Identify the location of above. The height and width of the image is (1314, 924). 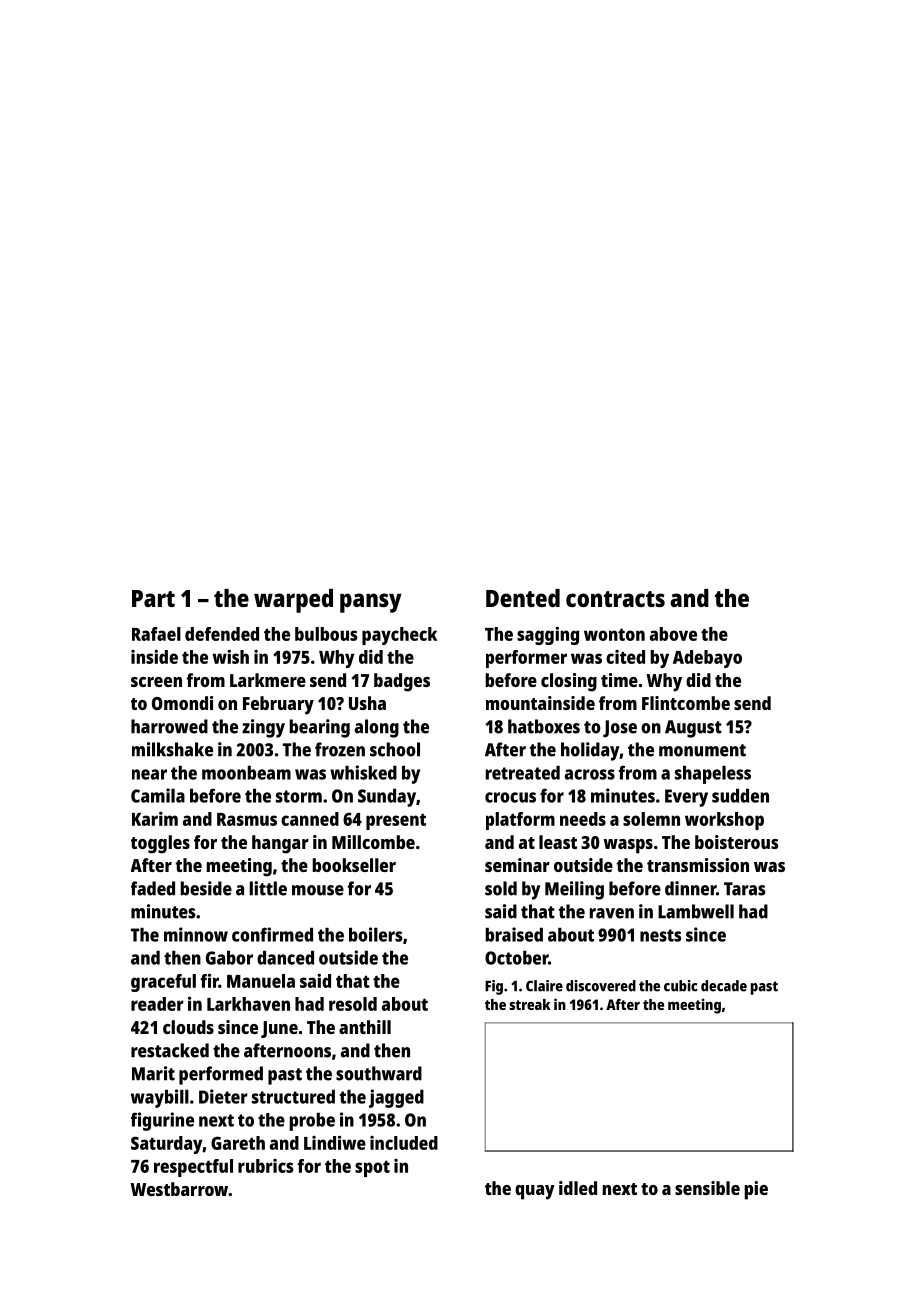
(673, 634).
